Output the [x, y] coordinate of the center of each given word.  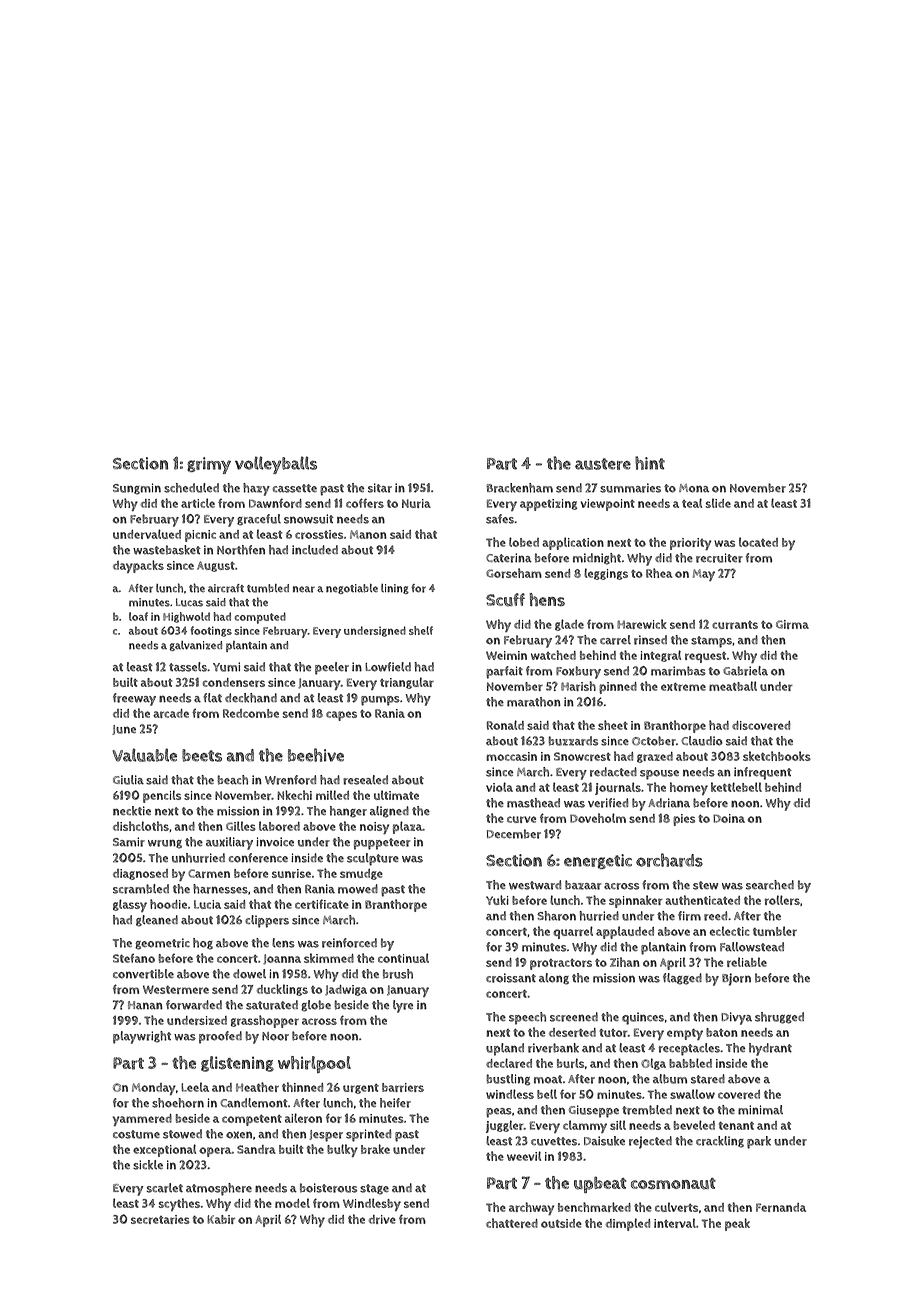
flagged [682, 979]
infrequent [763, 773]
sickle [148, 1165]
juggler [505, 1126]
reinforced [349, 943]
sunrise [291, 873]
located [758, 542]
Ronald [505, 725]
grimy [209, 465]
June [124, 730]
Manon [368, 534]
